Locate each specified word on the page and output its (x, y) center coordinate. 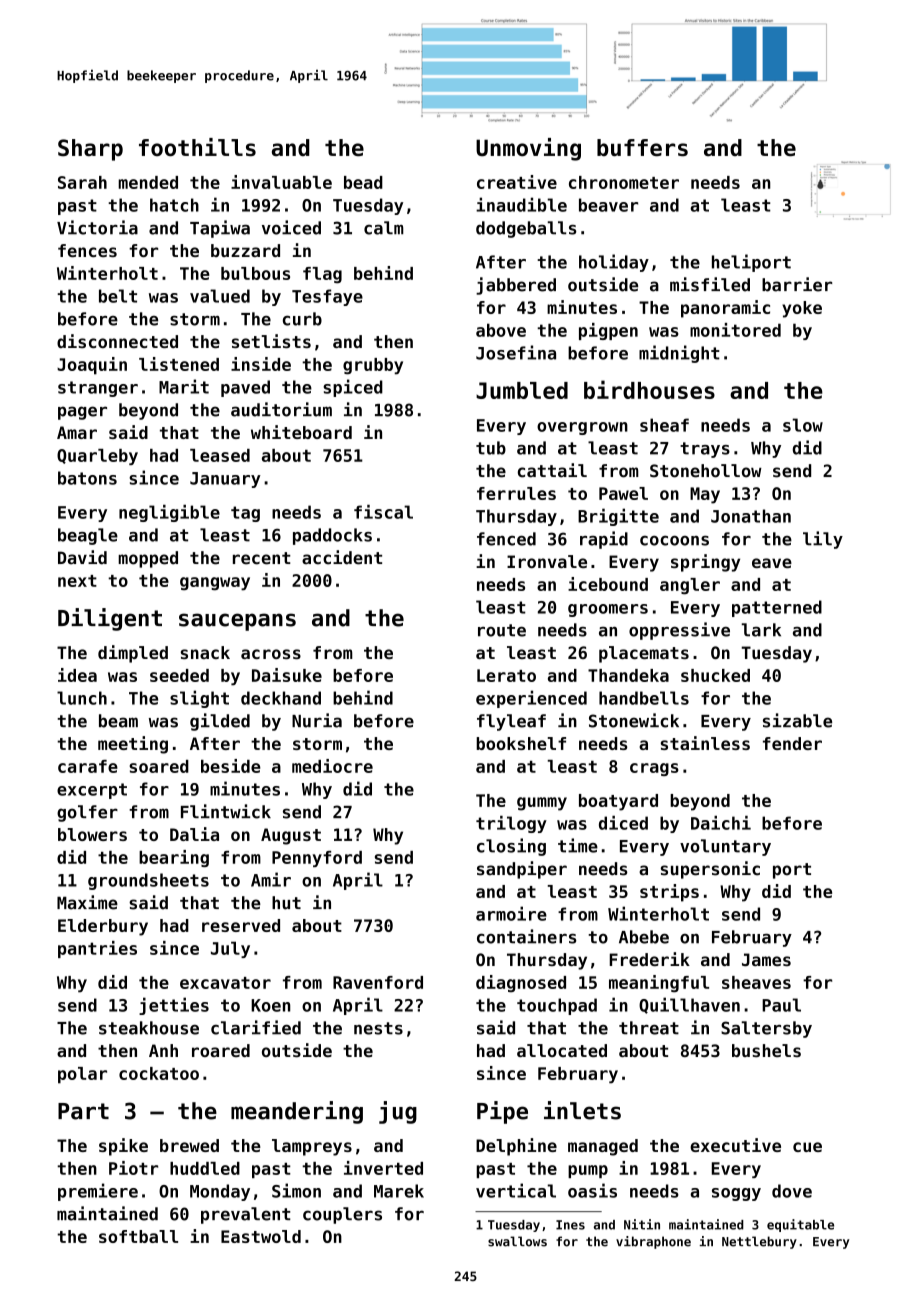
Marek (399, 1191)
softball (138, 1236)
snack (205, 652)
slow (803, 425)
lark (761, 630)
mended (148, 182)
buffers (642, 147)
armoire (511, 913)
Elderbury (103, 927)
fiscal (383, 512)
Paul (781, 1005)
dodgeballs (526, 229)
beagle (88, 536)
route (502, 630)
